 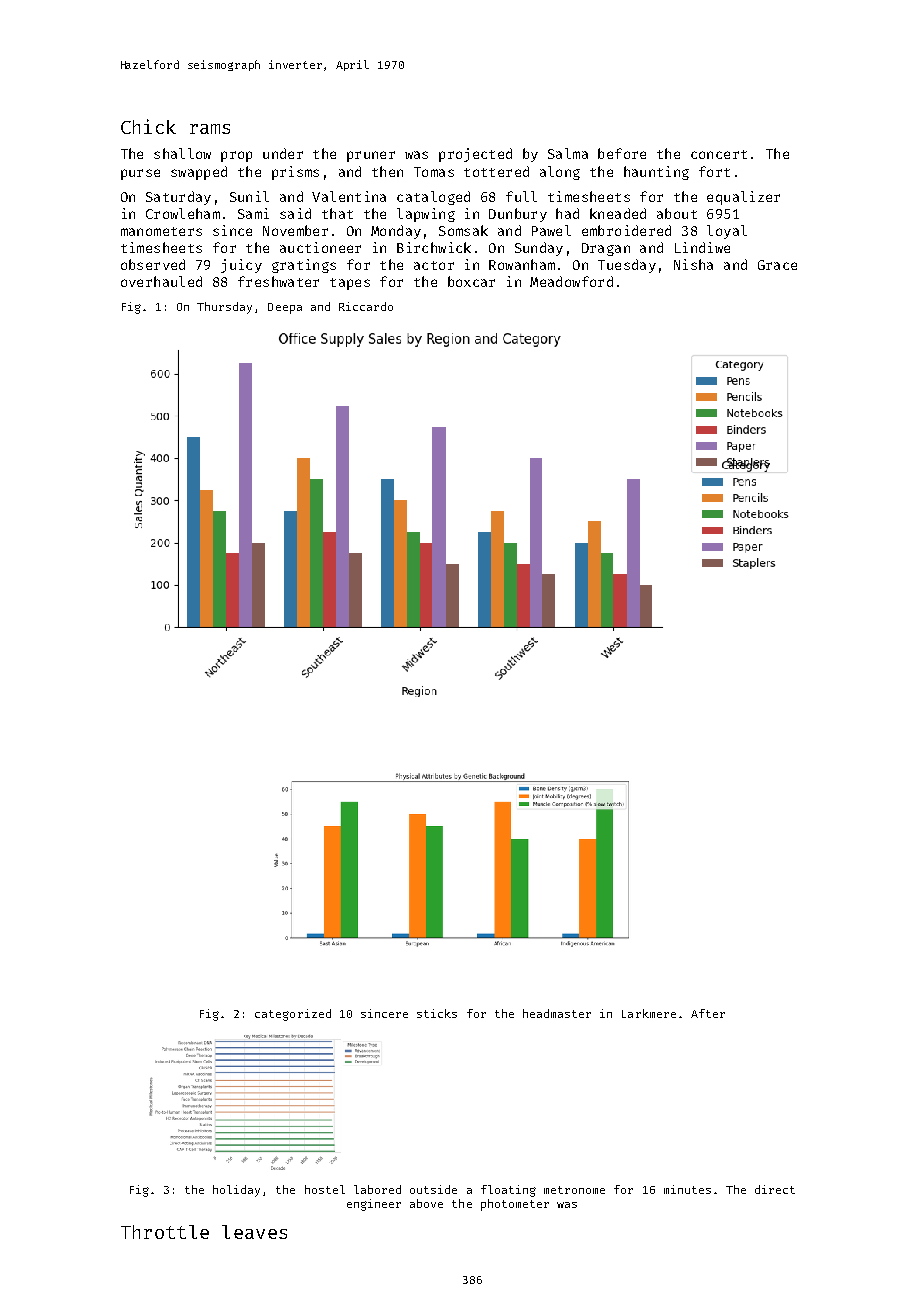 What do you see at coordinates (437, 1013) in the image?
I see `sticks` at bounding box center [437, 1013].
